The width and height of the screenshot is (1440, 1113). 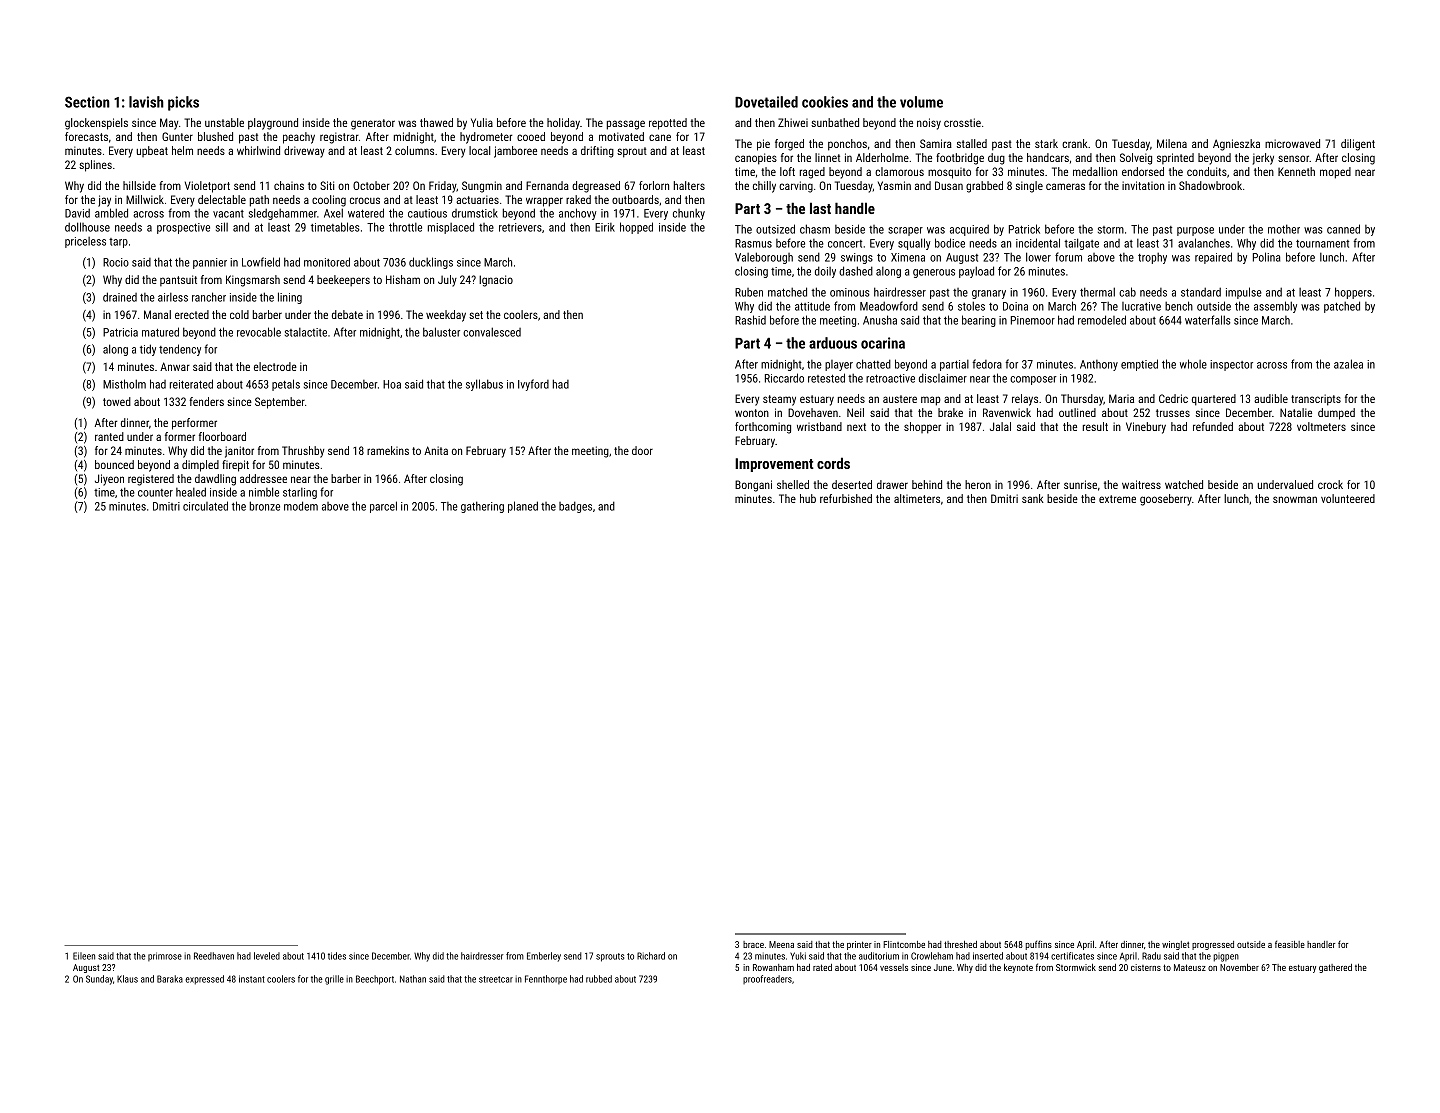 I want to click on bronze, so click(x=265, y=506).
